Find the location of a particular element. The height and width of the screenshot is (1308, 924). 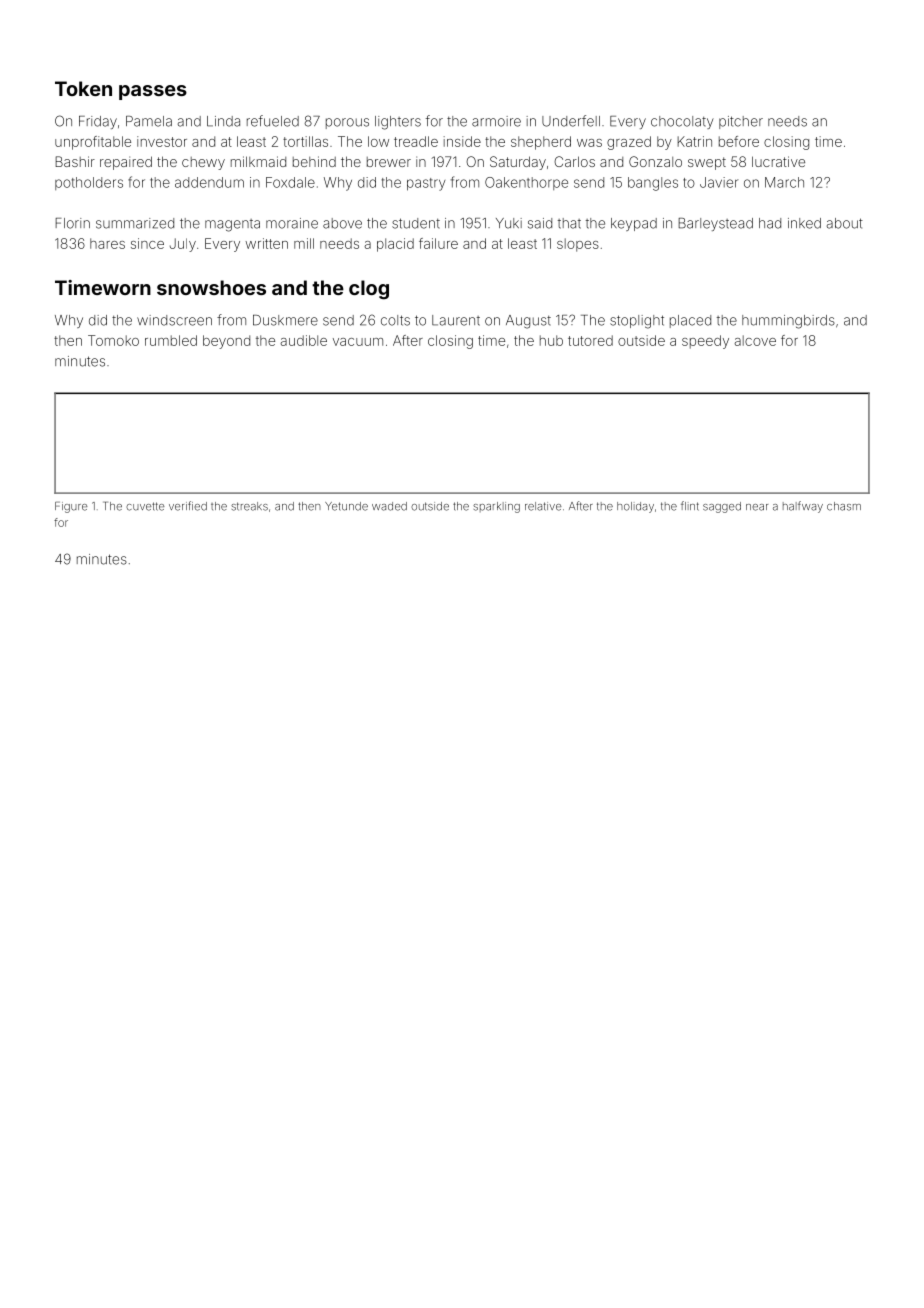

sparkling is located at coordinates (496, 507).
